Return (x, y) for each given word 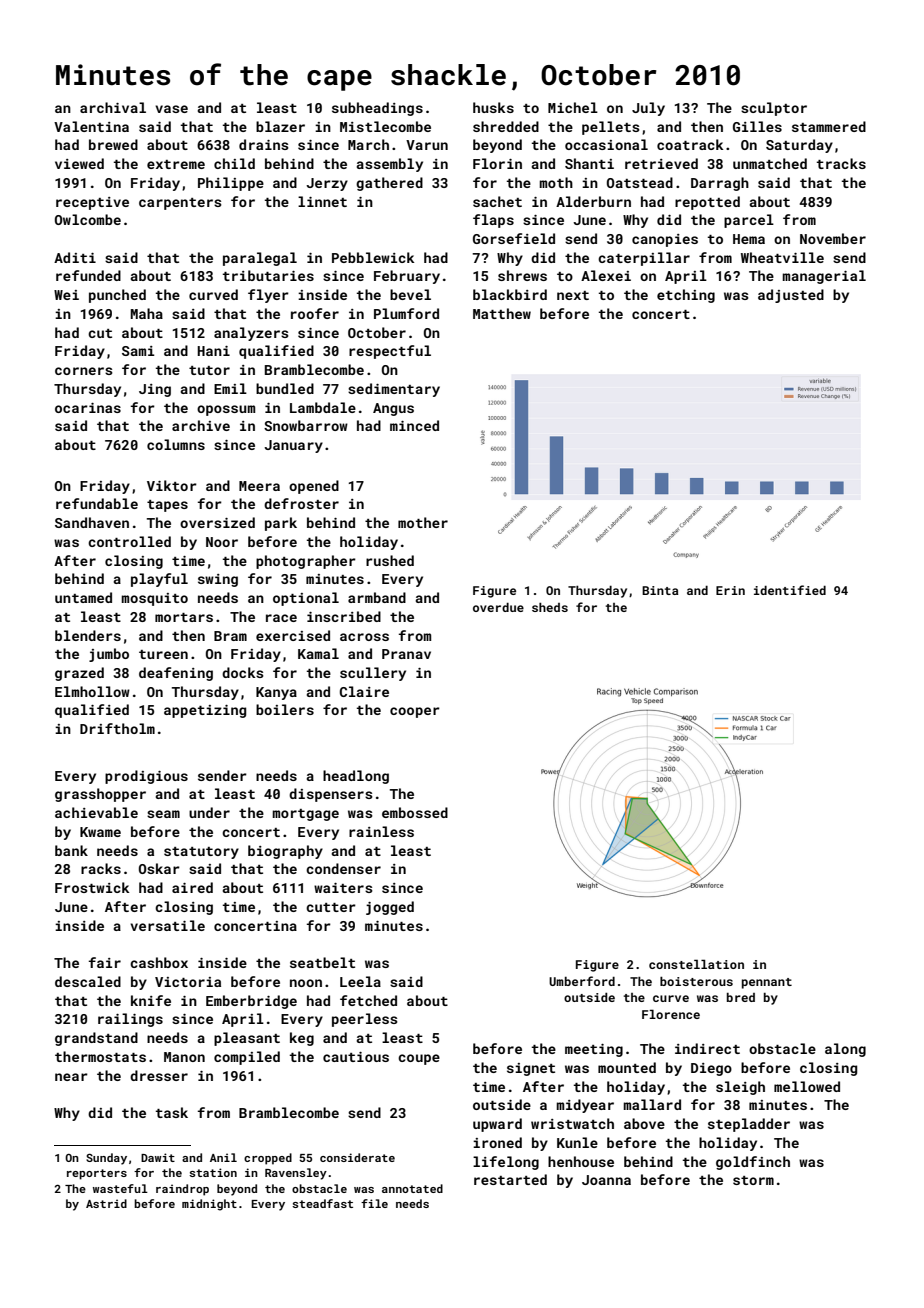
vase (171, 109)
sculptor (774, 109)
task (172, 1112)
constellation (696, 964)
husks (493, 107)
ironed (497, 1142)
